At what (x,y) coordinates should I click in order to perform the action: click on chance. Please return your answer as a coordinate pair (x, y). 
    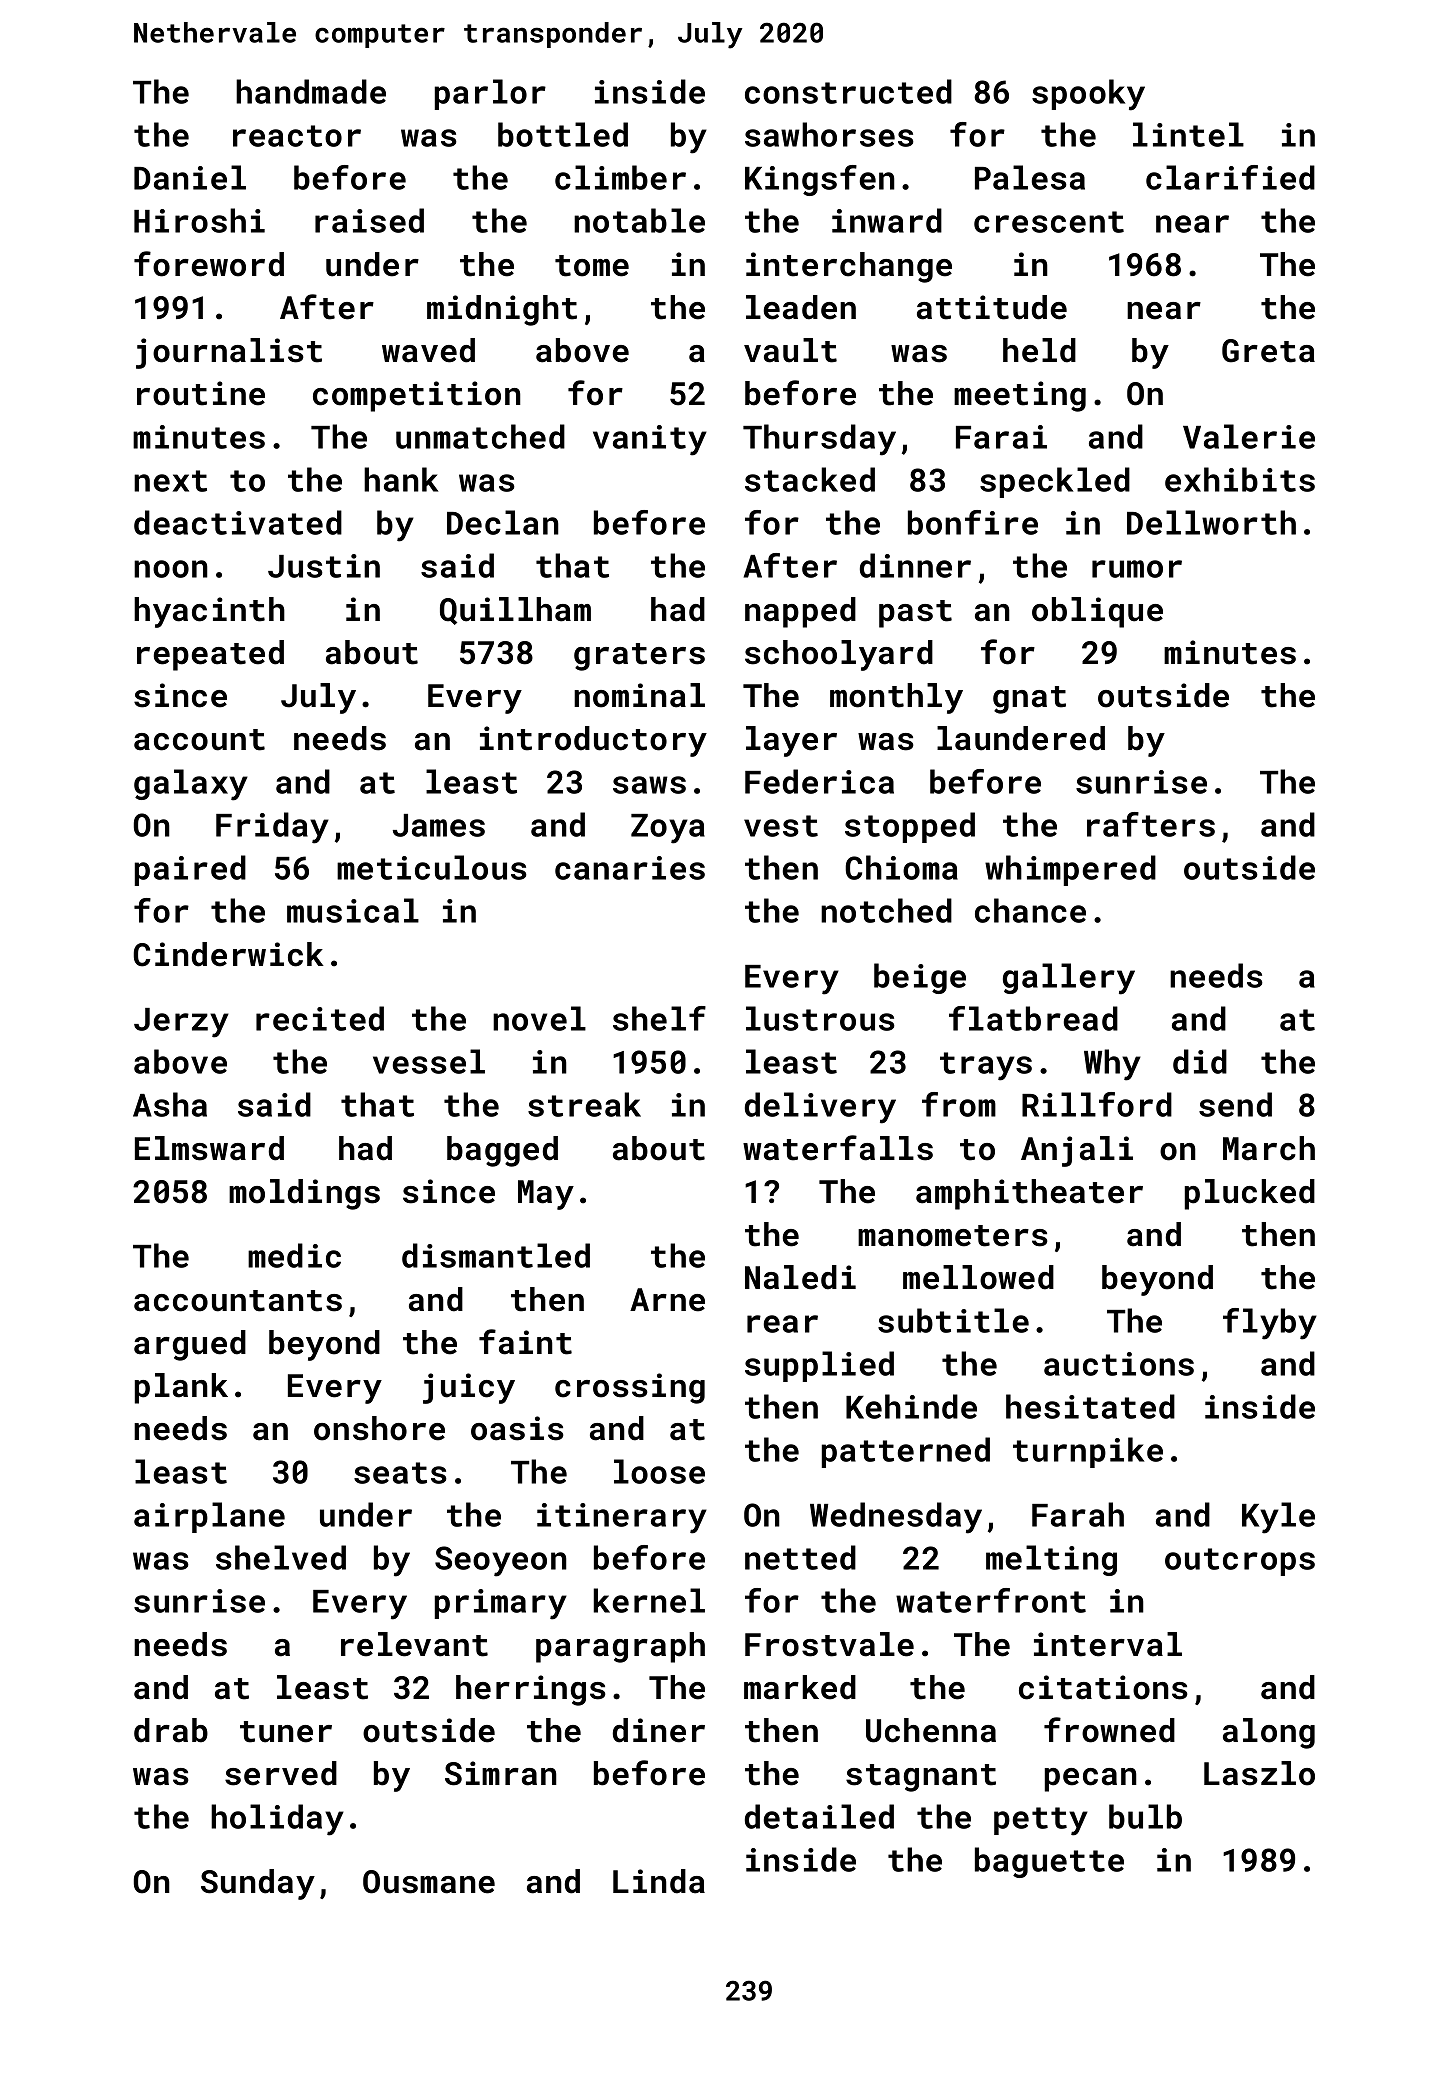
    Looking at the image, I should click on (1030, 910).
